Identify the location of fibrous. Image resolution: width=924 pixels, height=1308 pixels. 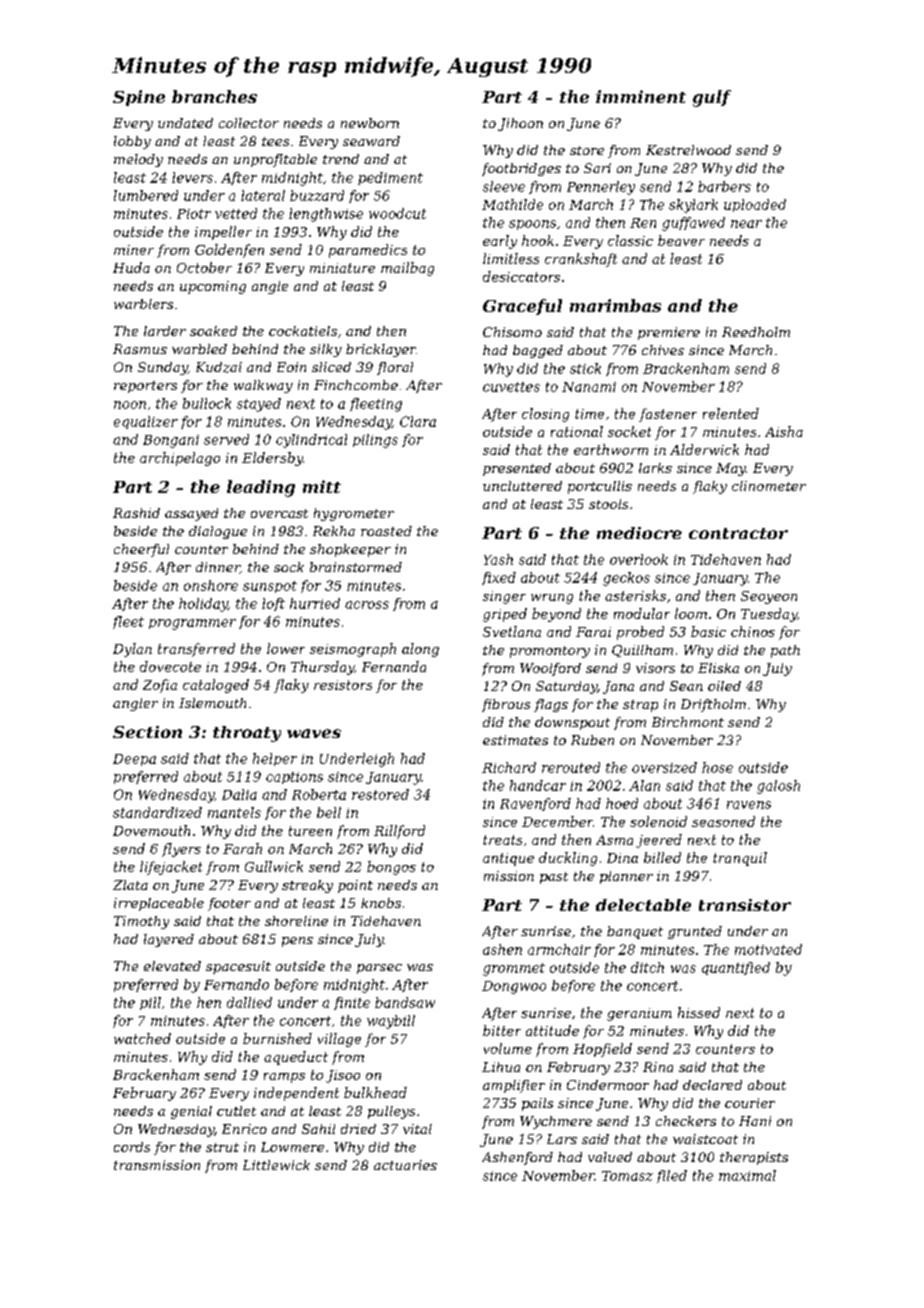
(506, 705).
